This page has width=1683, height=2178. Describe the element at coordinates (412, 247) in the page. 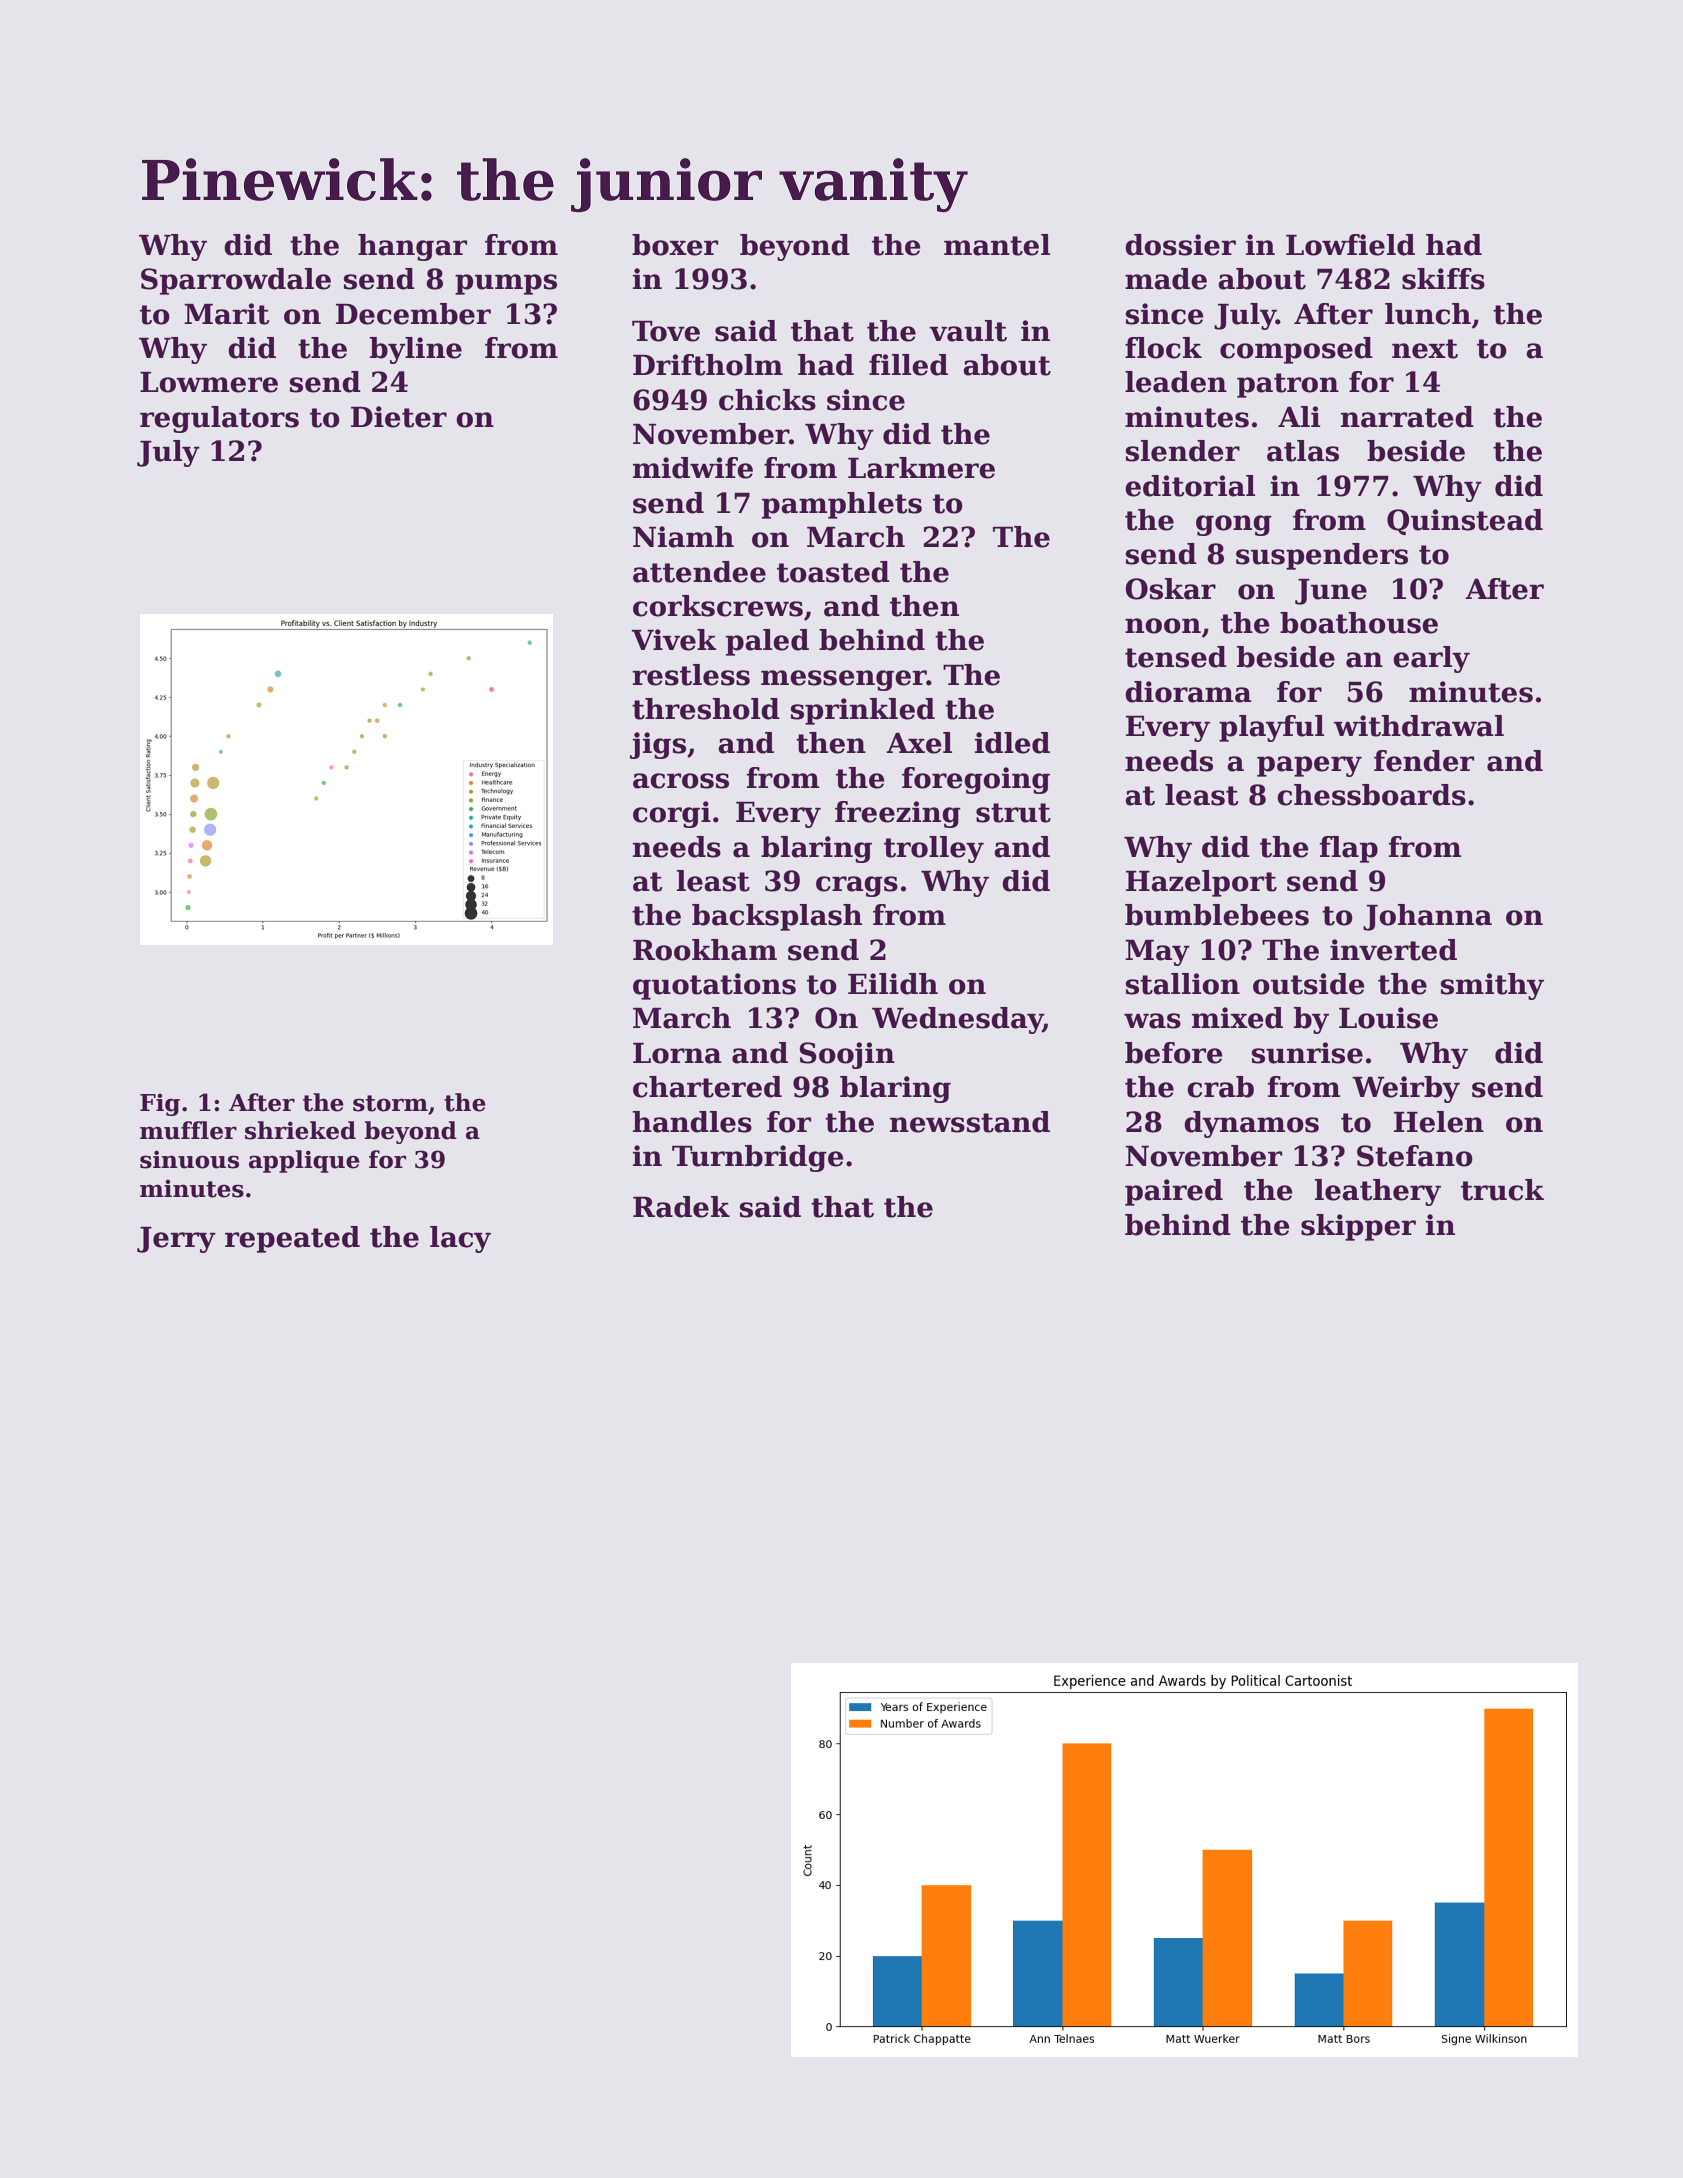

I see `hangar` at that location.
